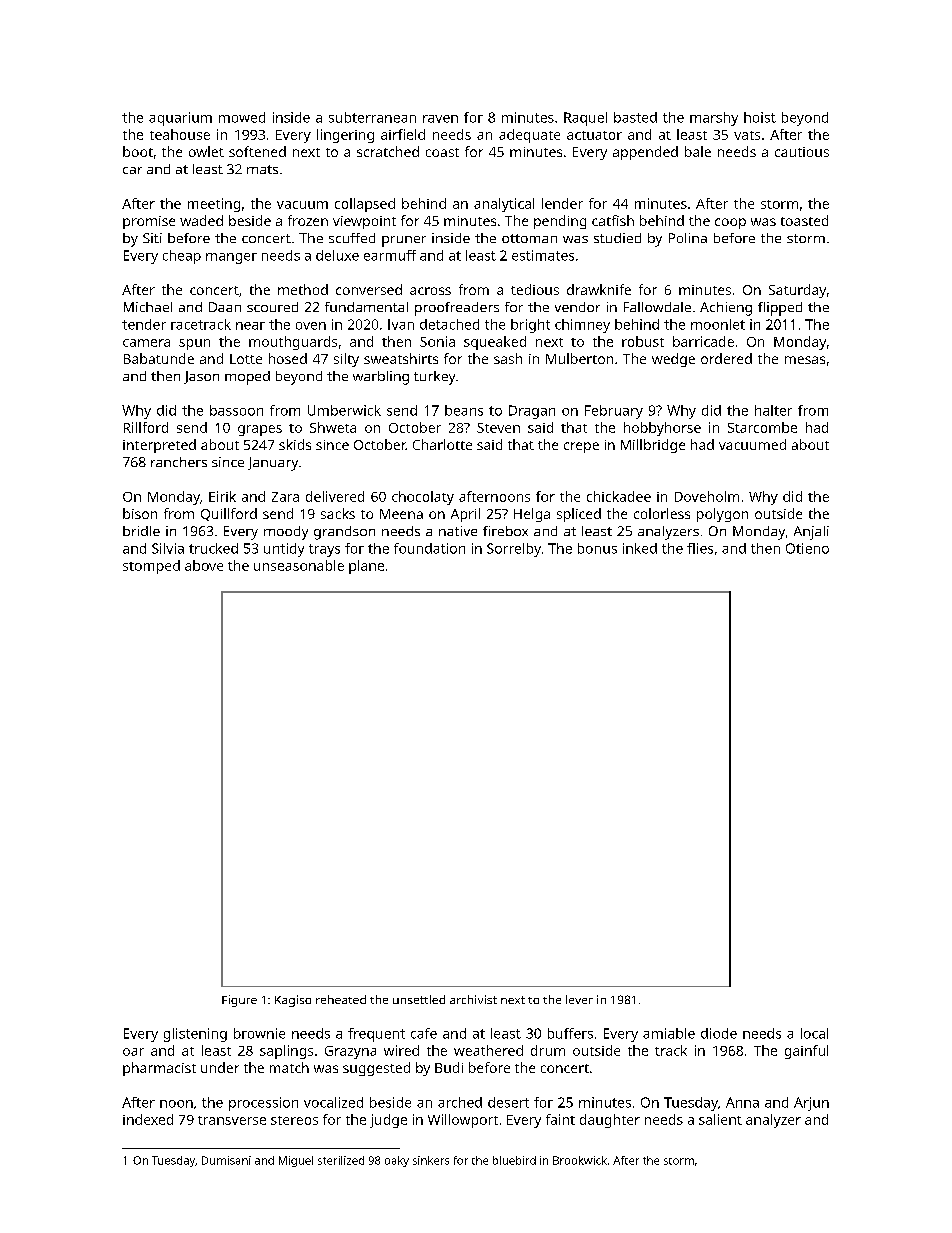  I want to click on ranchers, so click(179, 462).
